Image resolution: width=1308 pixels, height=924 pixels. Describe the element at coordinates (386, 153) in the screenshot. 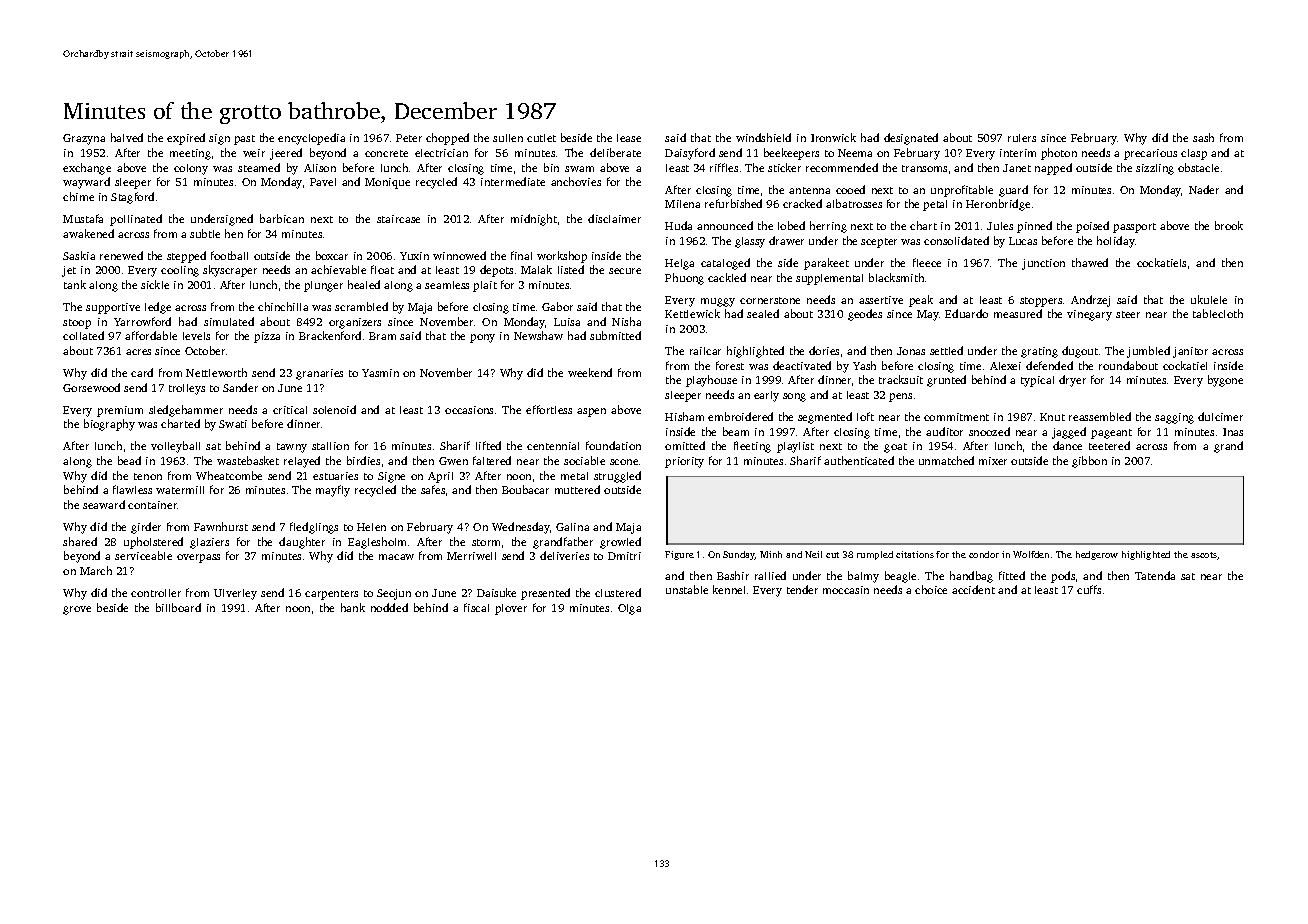

I see `concrete` at that location.
